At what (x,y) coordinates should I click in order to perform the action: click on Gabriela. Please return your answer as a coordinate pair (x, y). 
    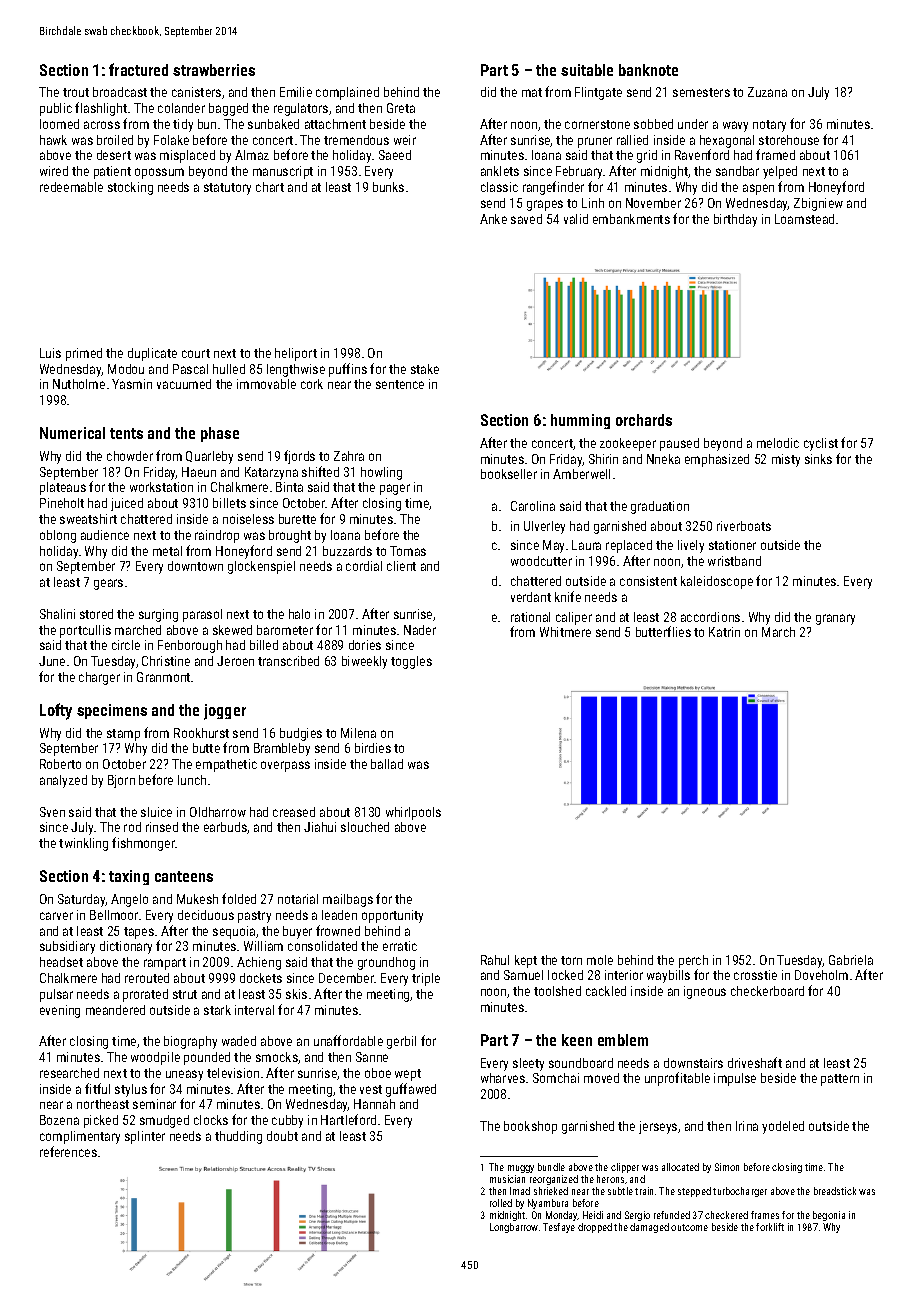
    Looking at the image, I should click on (851, 960).
